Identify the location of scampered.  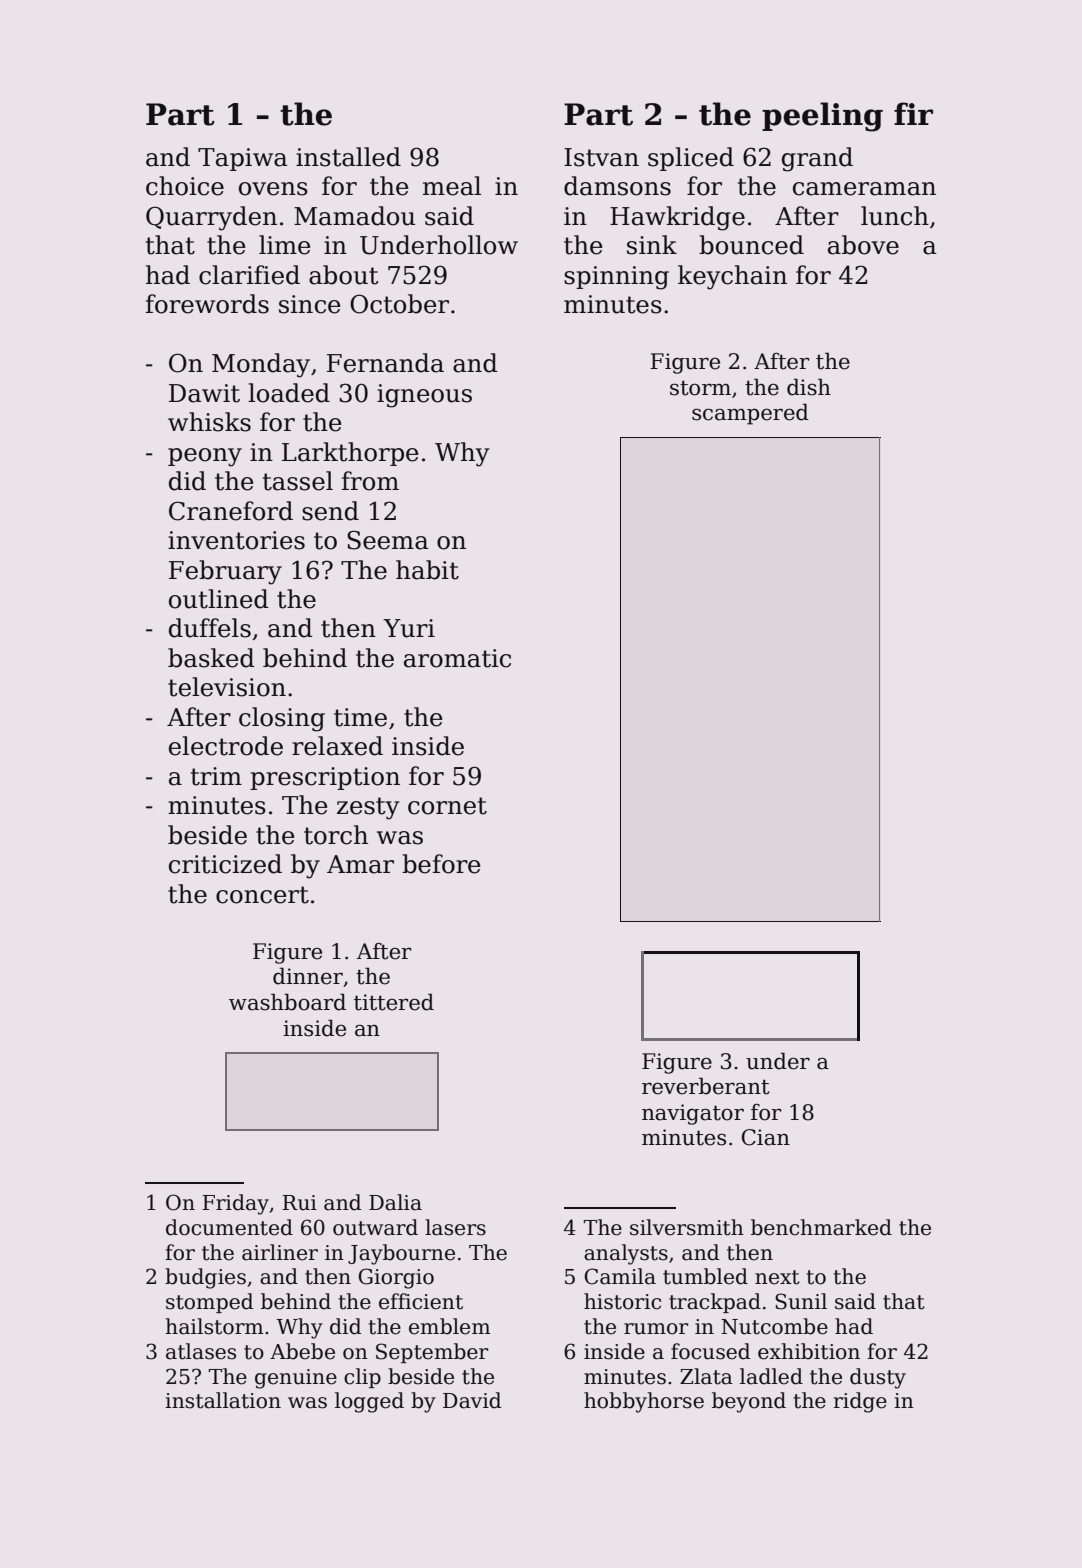
(750, 414).
